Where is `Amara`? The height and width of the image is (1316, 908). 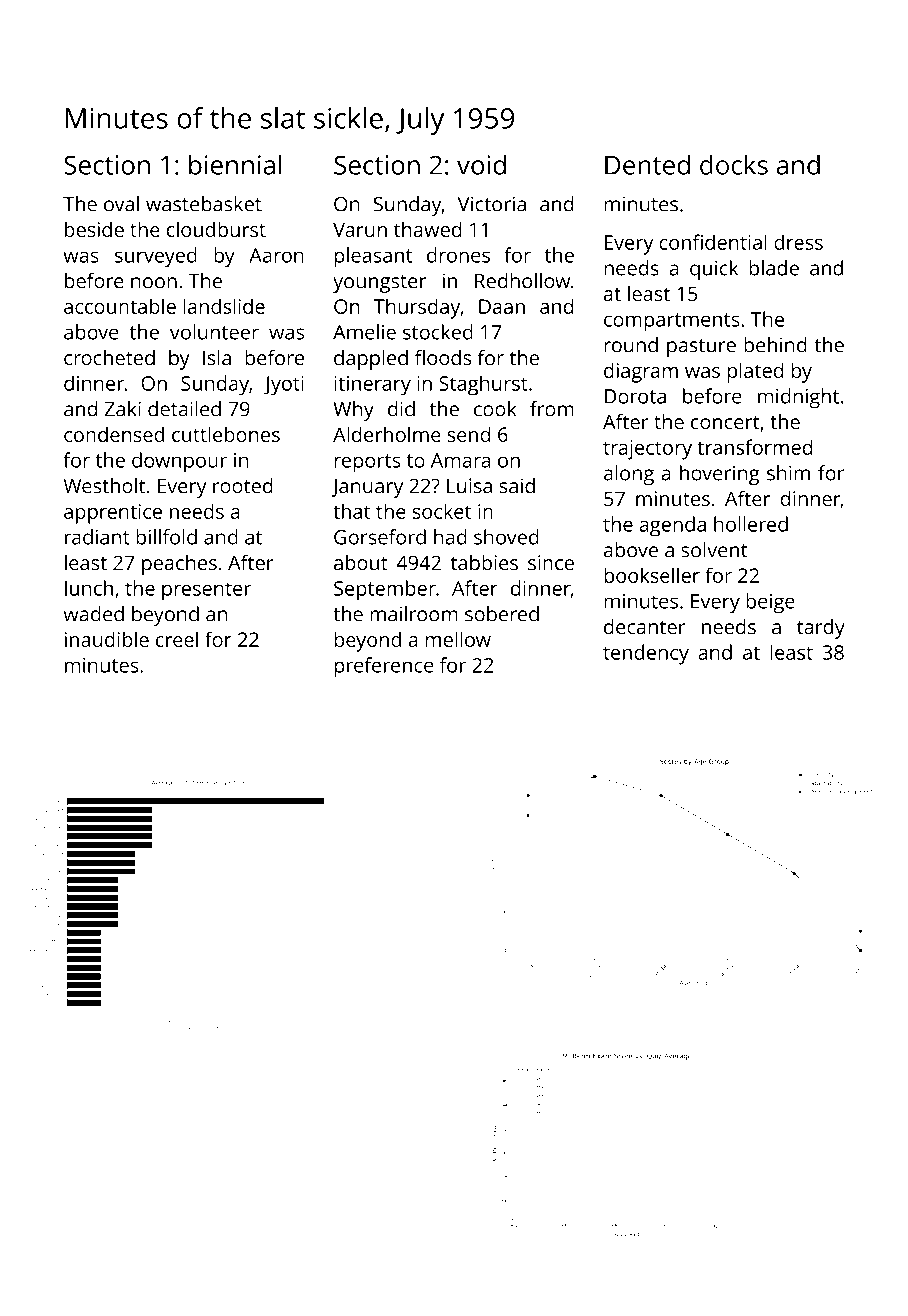
Amara is located at coordinates (460, 460).
